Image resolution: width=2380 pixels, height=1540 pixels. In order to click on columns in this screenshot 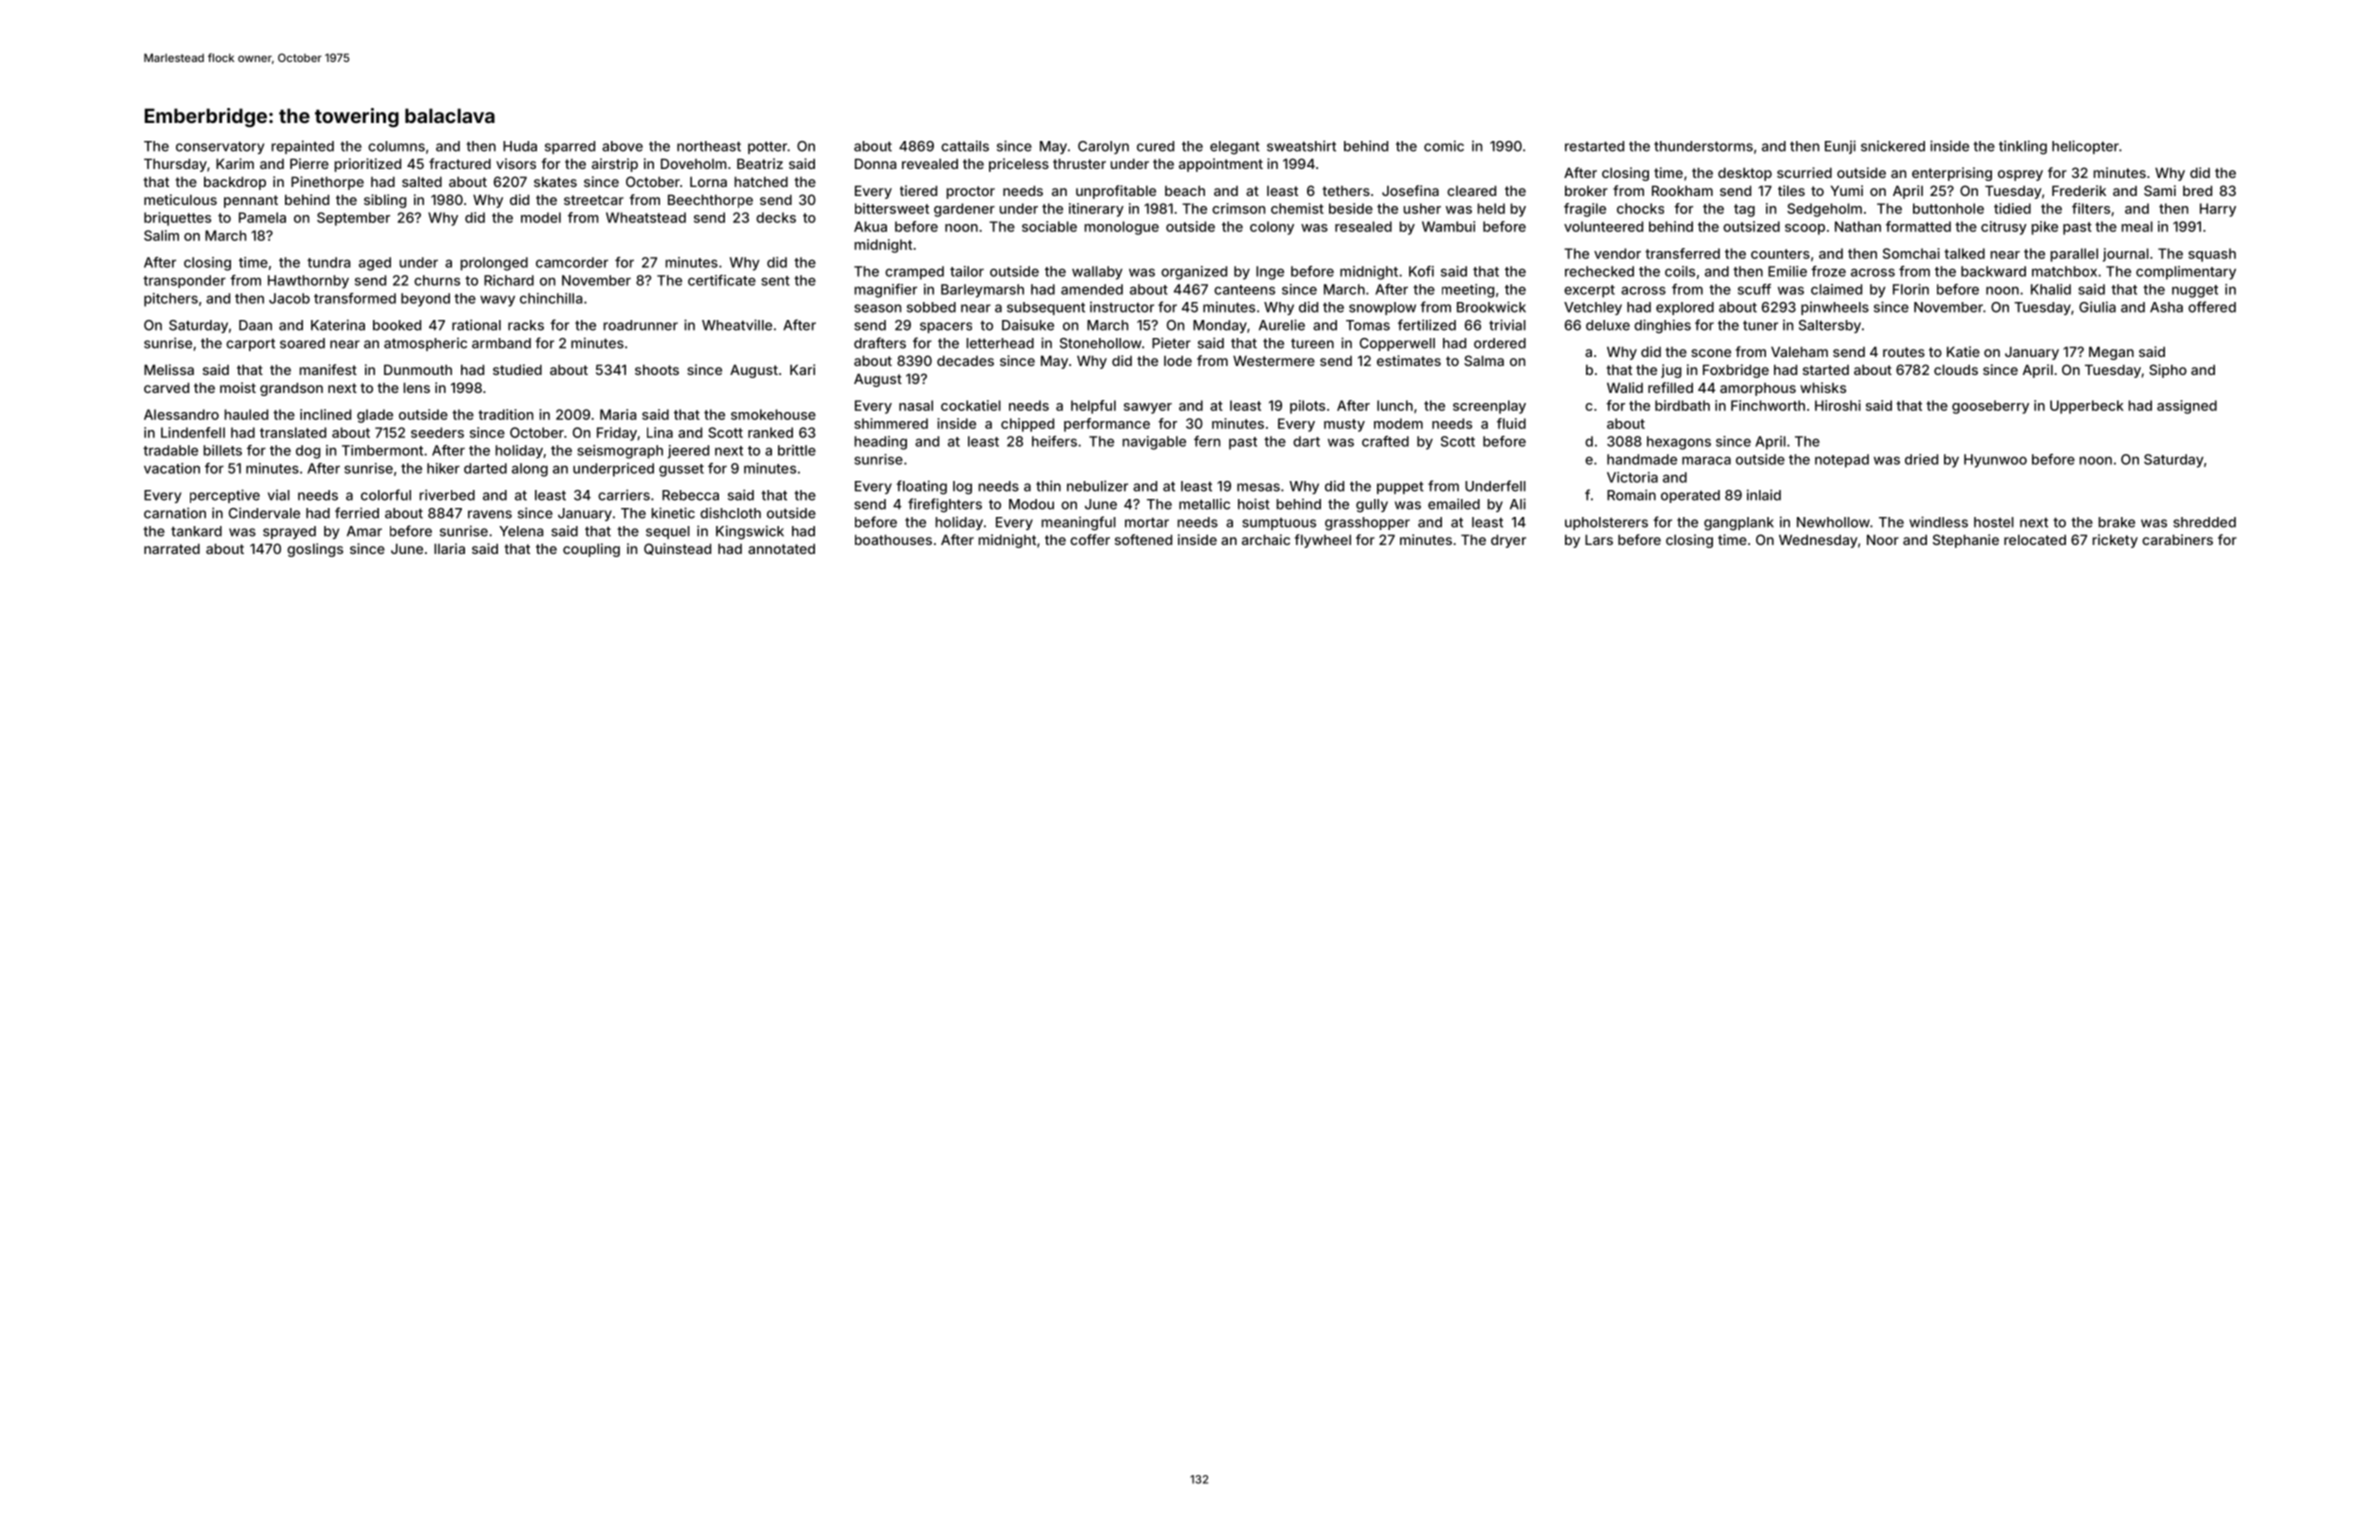, I will do `click(396, 146)`.
